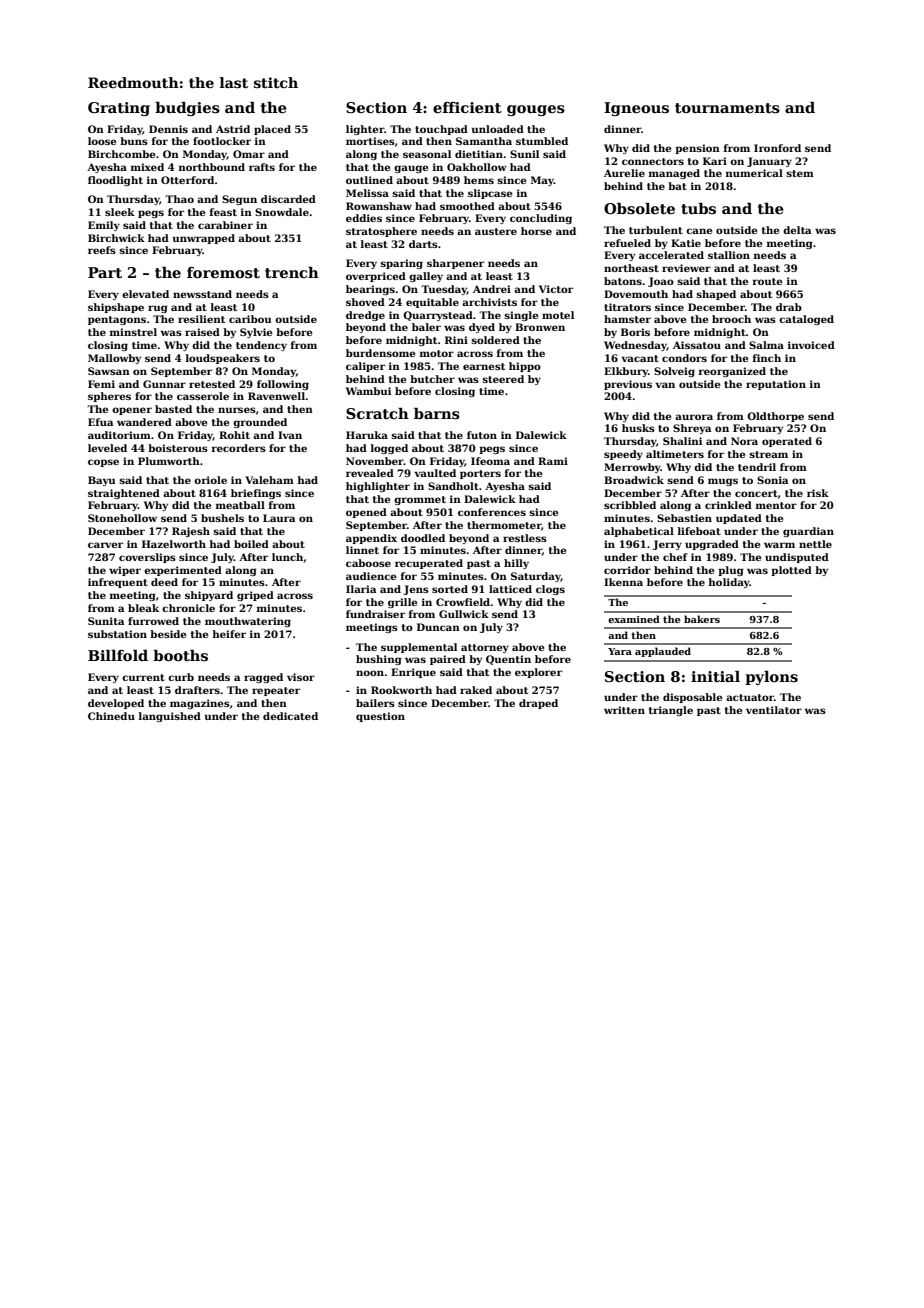 This screenshot has width=924, height=1308. Describe the element at coordinates (727, 108) in the screenshot. I see `tournaments` at that location.
